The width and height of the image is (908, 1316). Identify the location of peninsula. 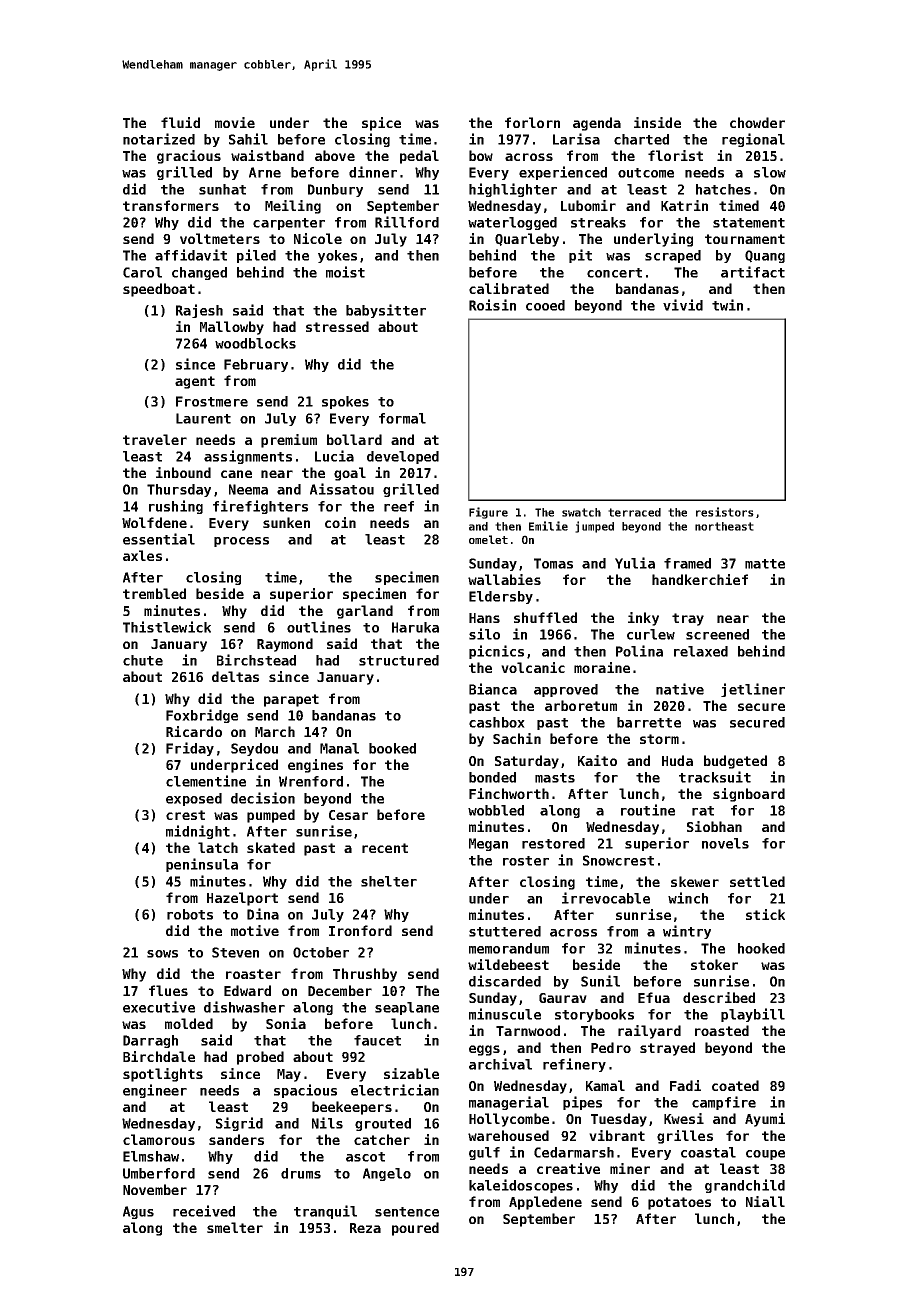
(202, 865).
